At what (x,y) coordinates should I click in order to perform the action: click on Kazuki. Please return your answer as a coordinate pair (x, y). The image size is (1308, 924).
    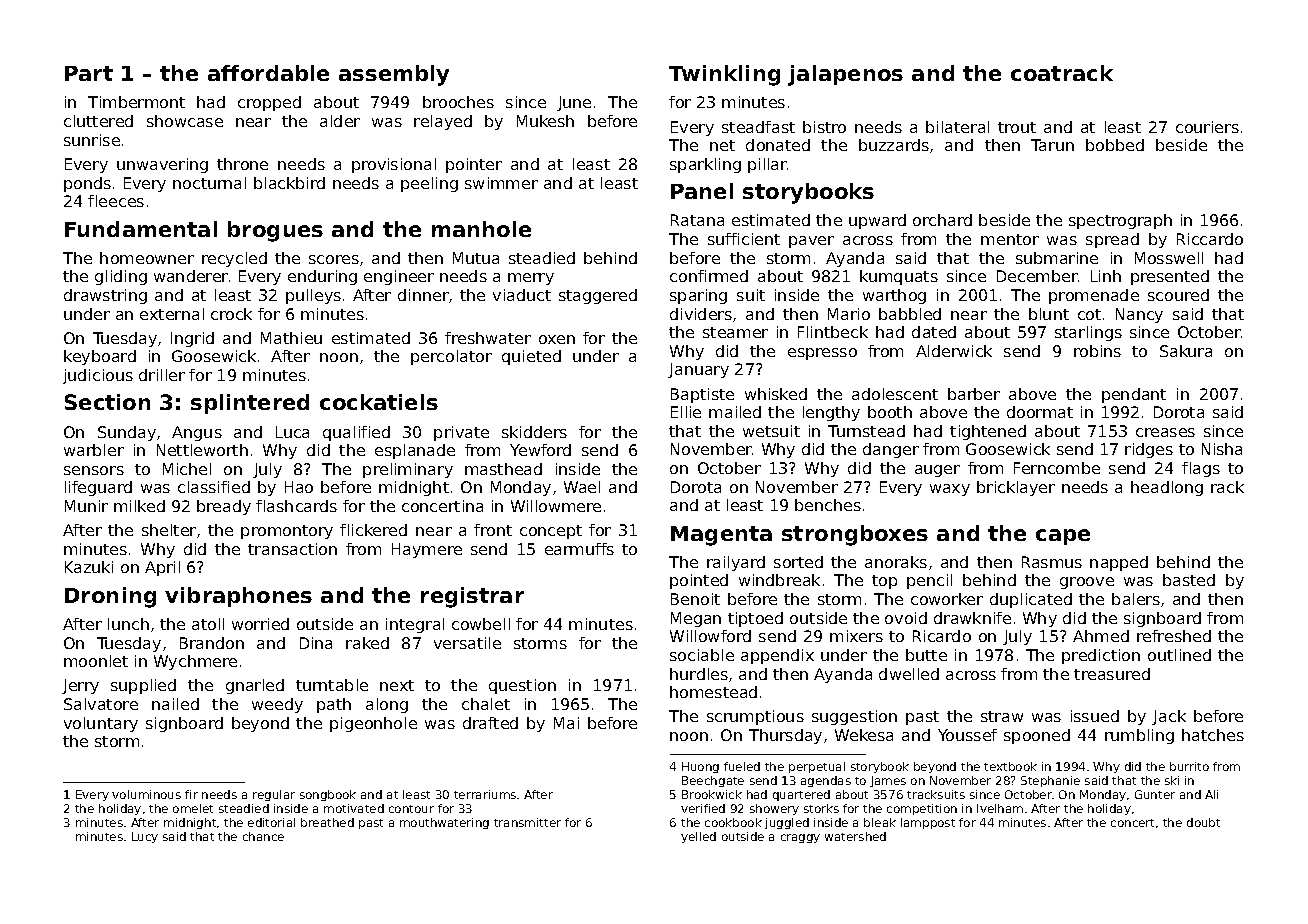
    Looking at the image, I should click on (89, 567).
